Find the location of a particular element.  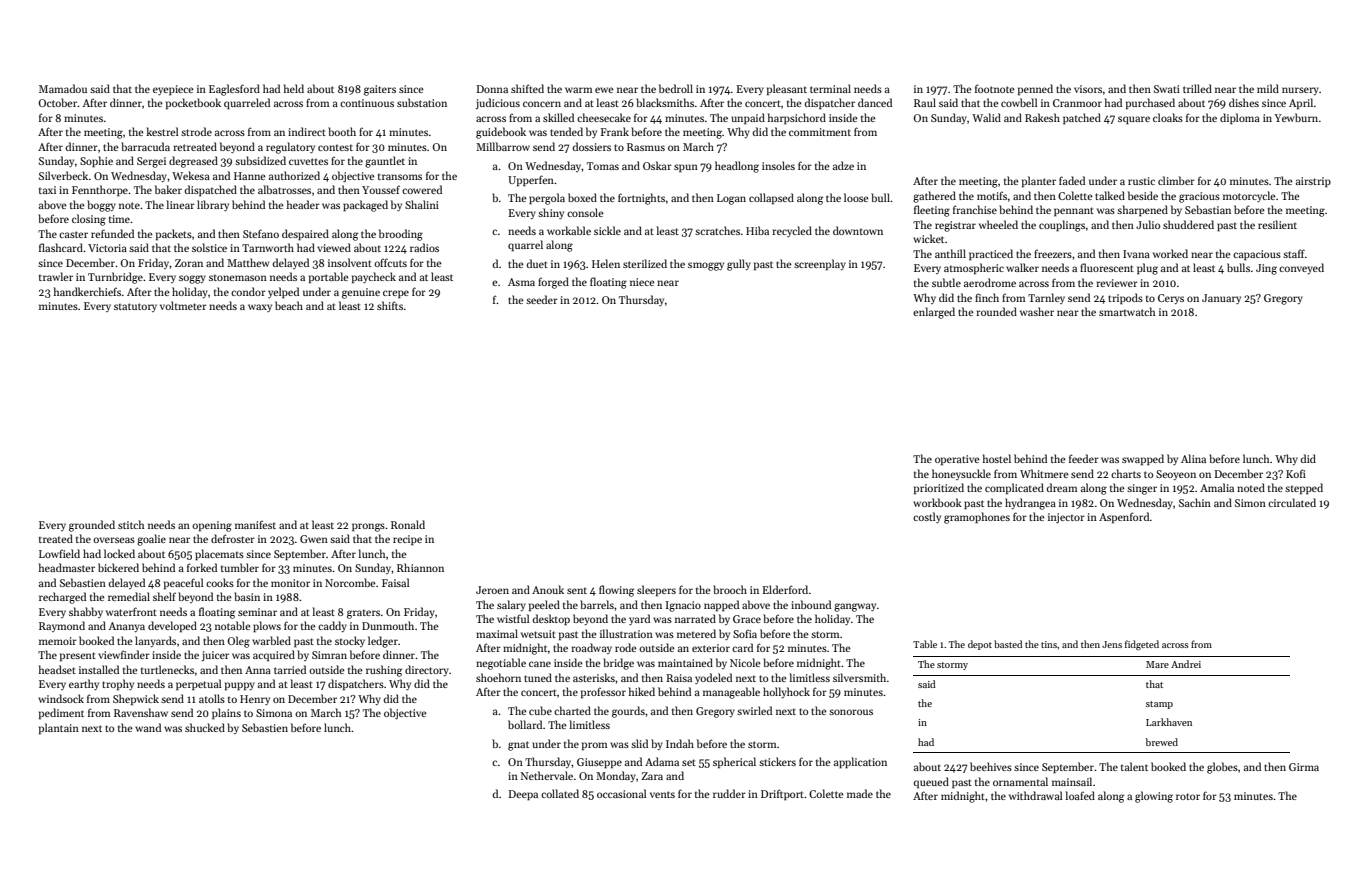

Elderford is located at coordinates (785, 589).
